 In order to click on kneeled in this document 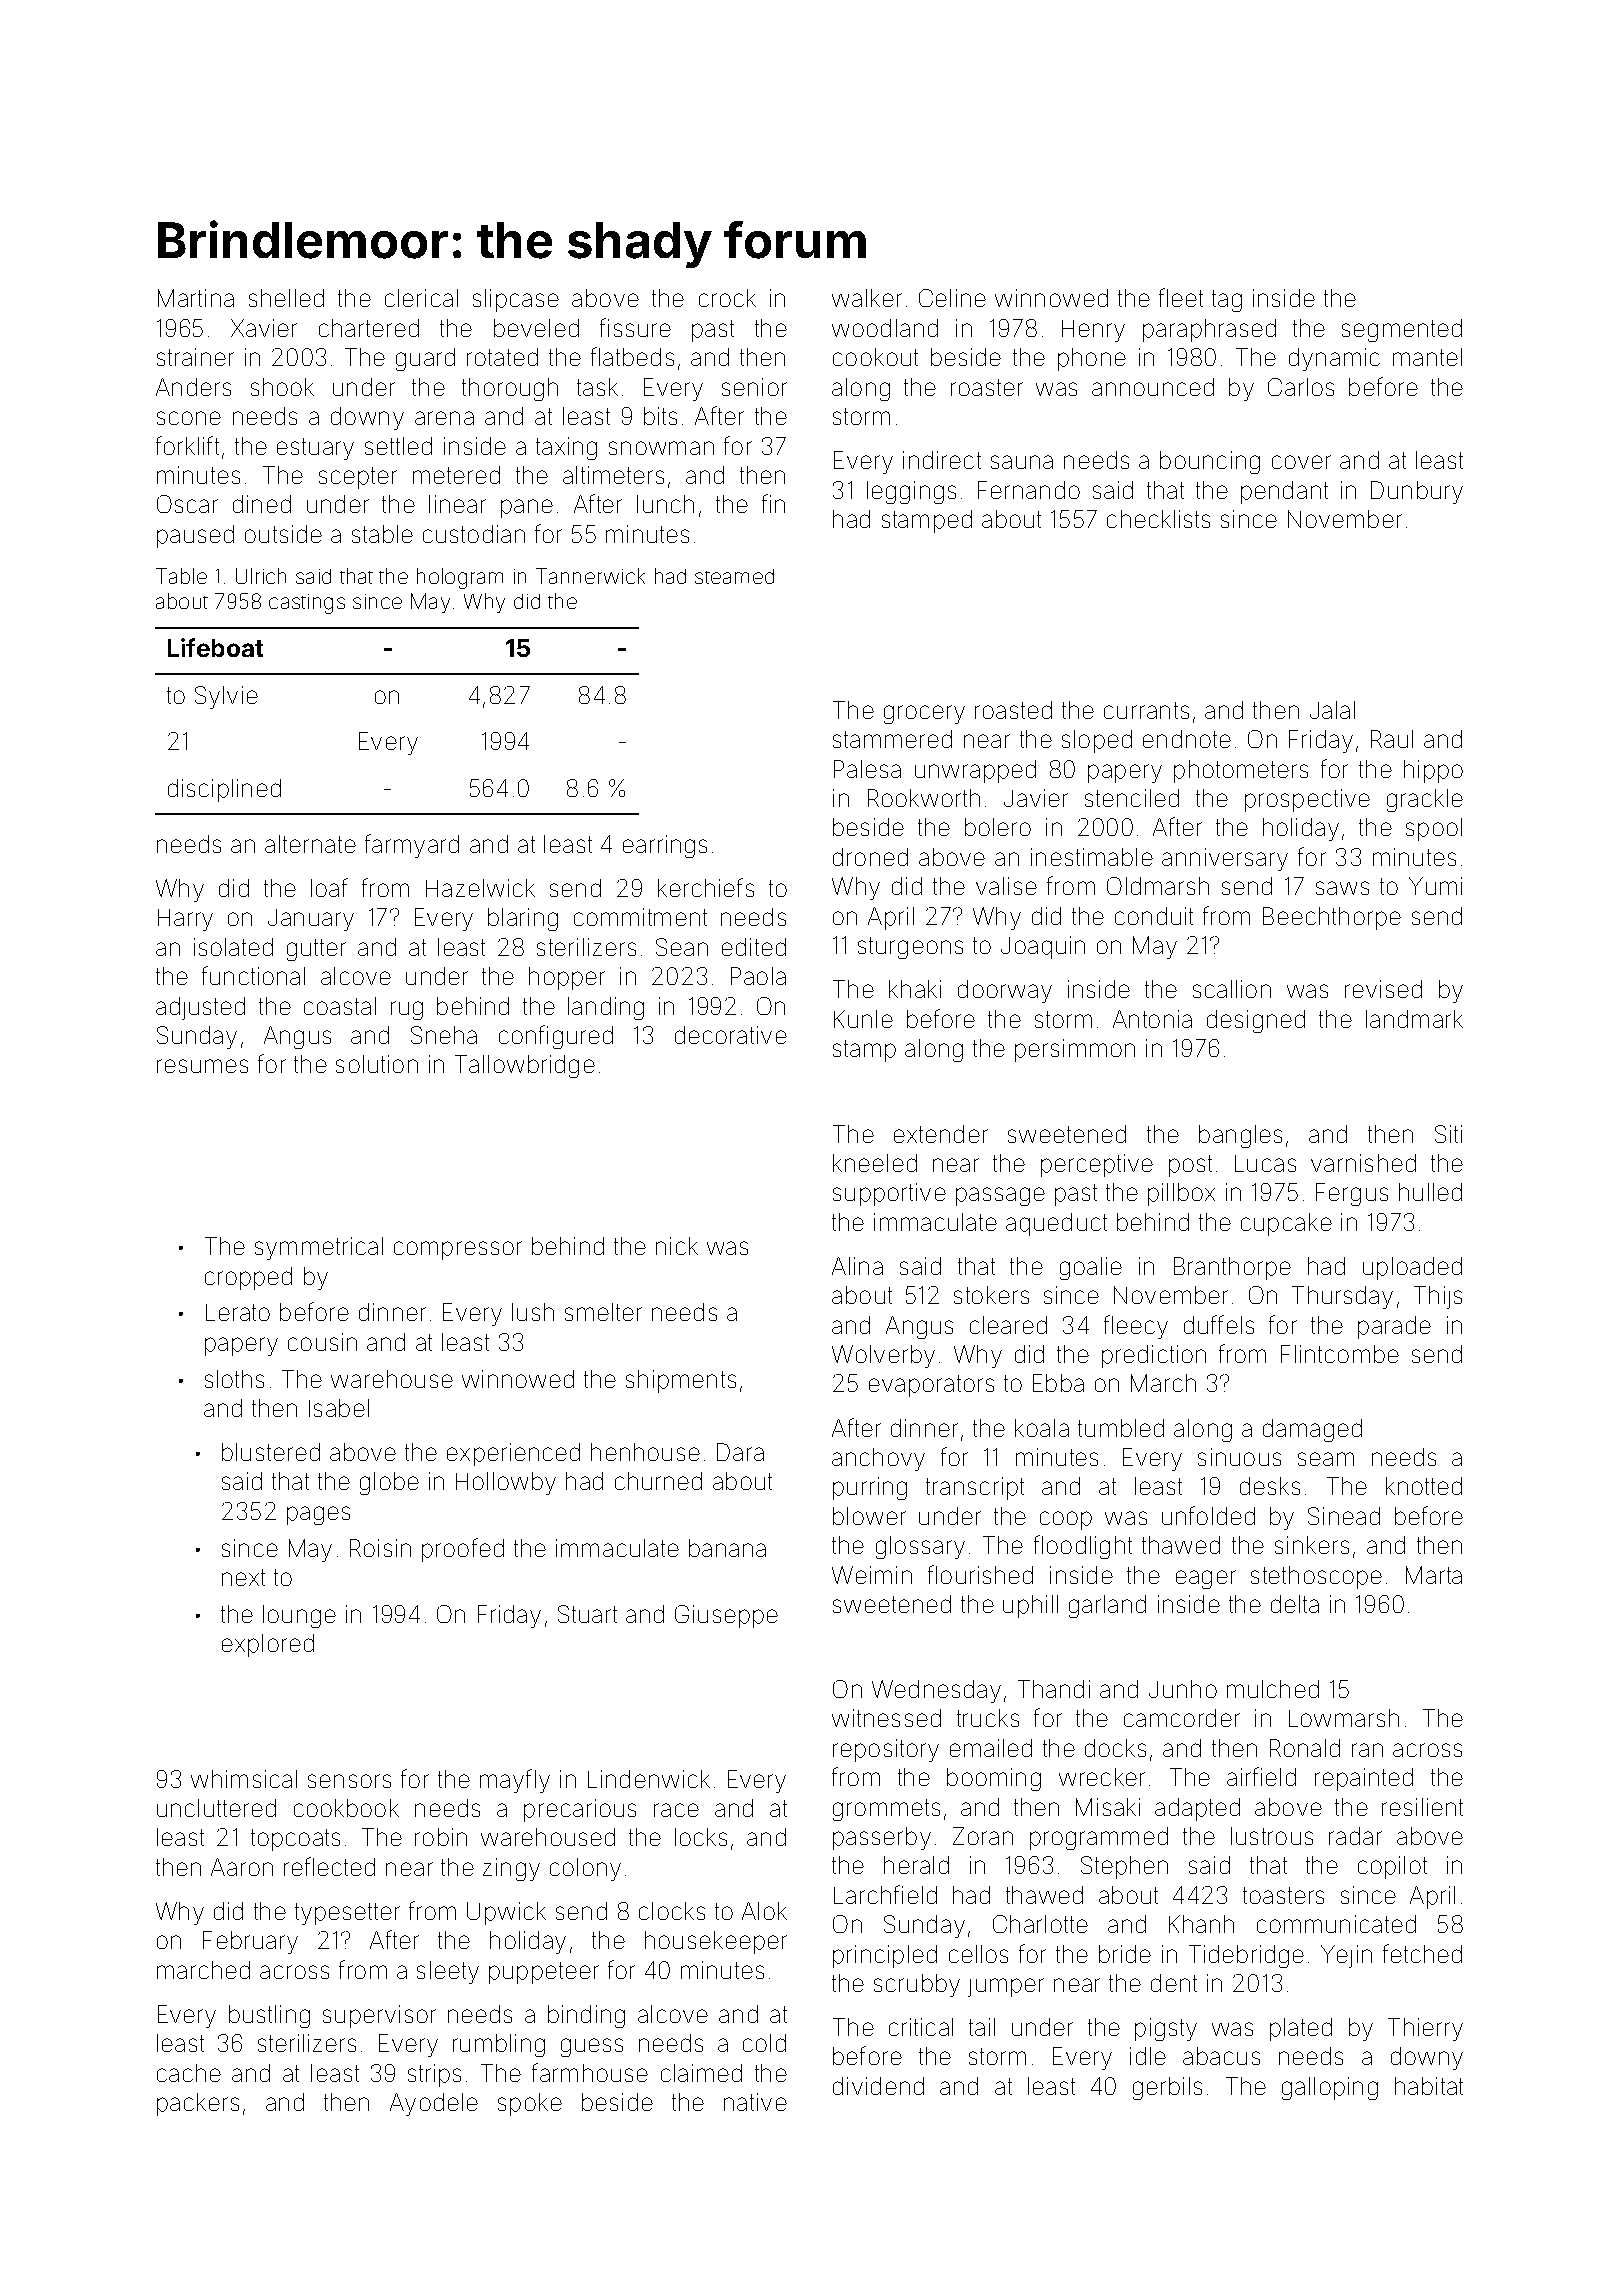, I will do `click(875, 1163)`.
